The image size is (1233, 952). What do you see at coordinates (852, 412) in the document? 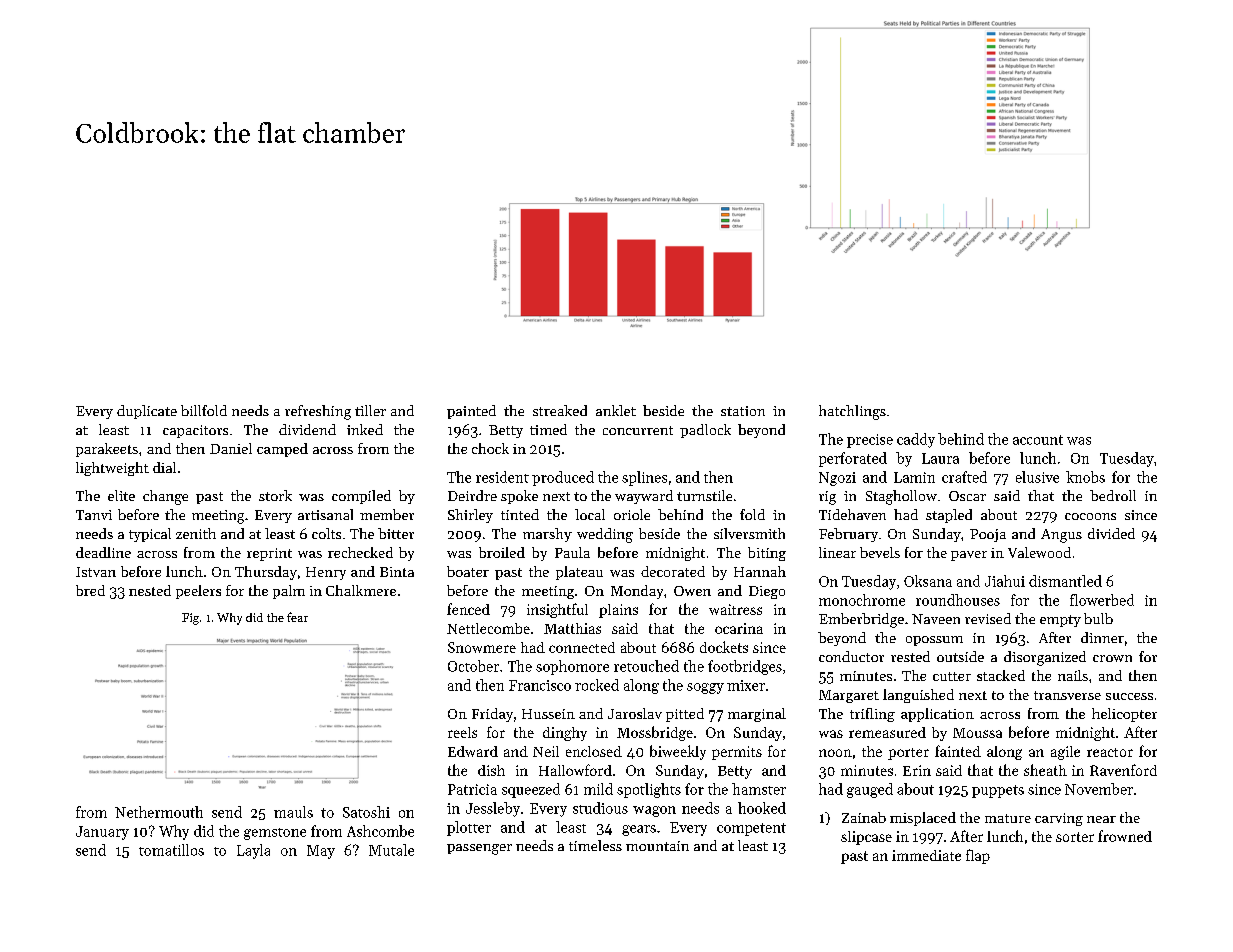
I see `hatchlings` at bounding box center [852, 412].
